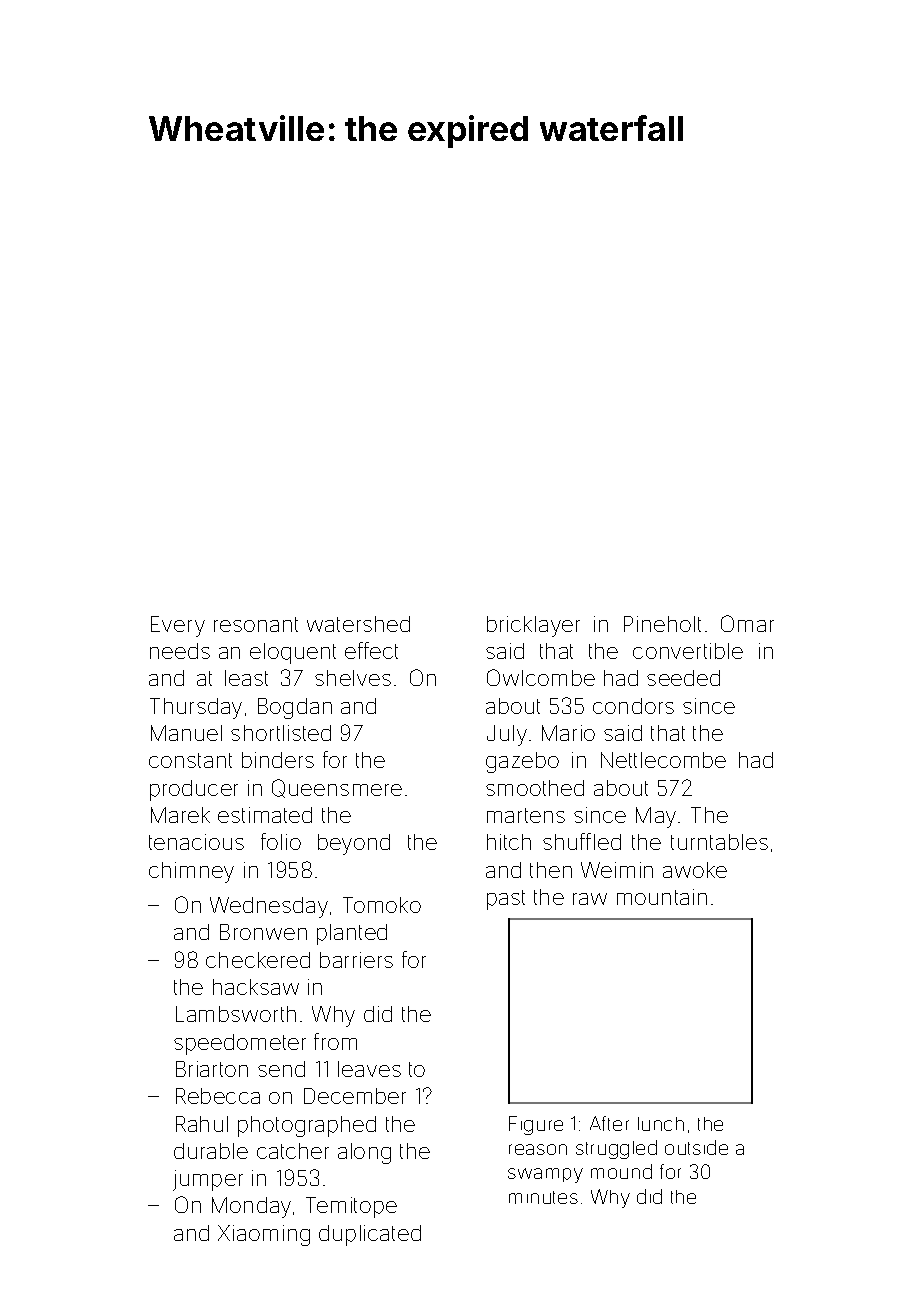 The image size is (924, 1311). I want to click on photographed, so click(307, 1126).
